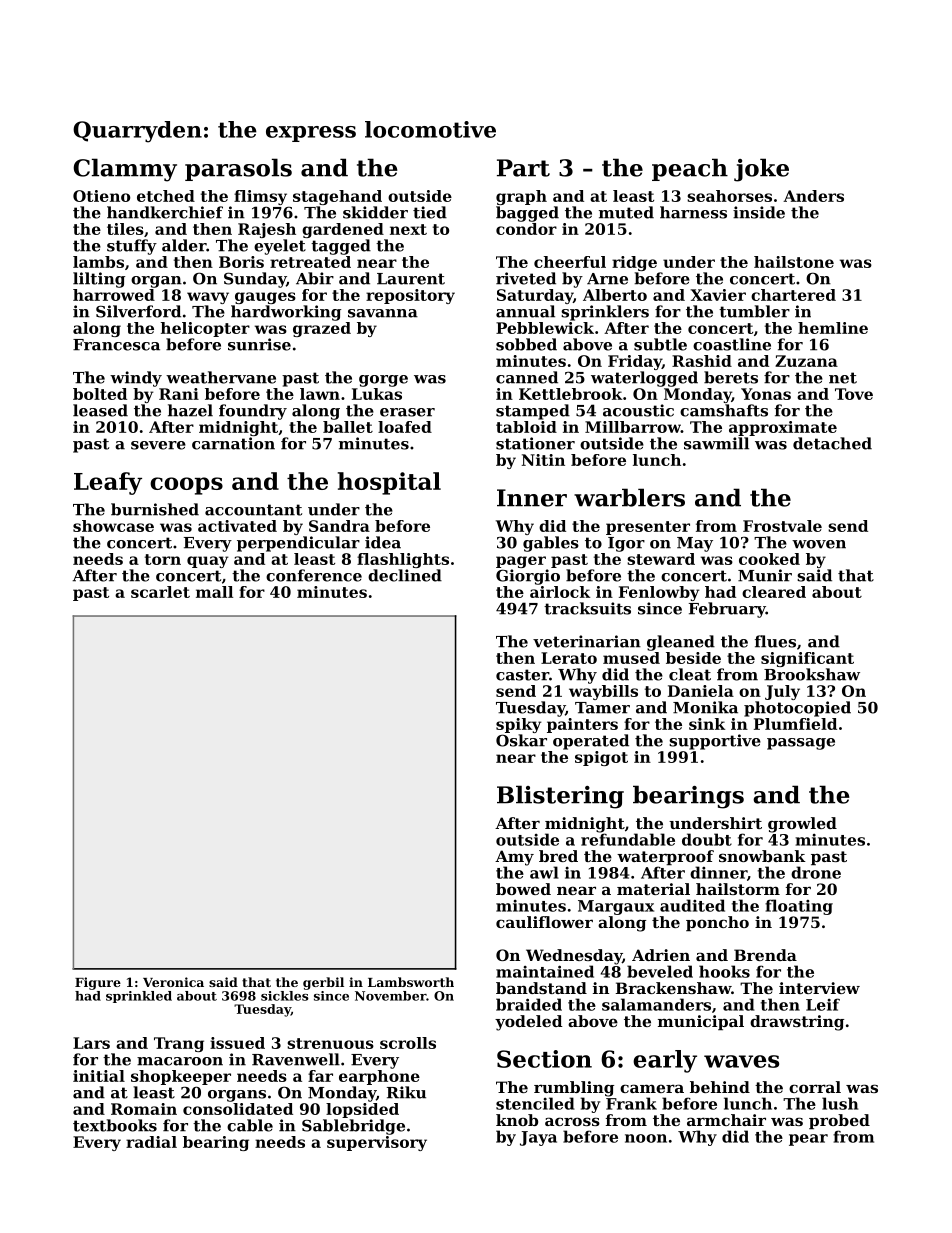 The image size is (952, 1233). Describe the element at coordinates (716, 443) in the document. I see `sawmill` at that location.
